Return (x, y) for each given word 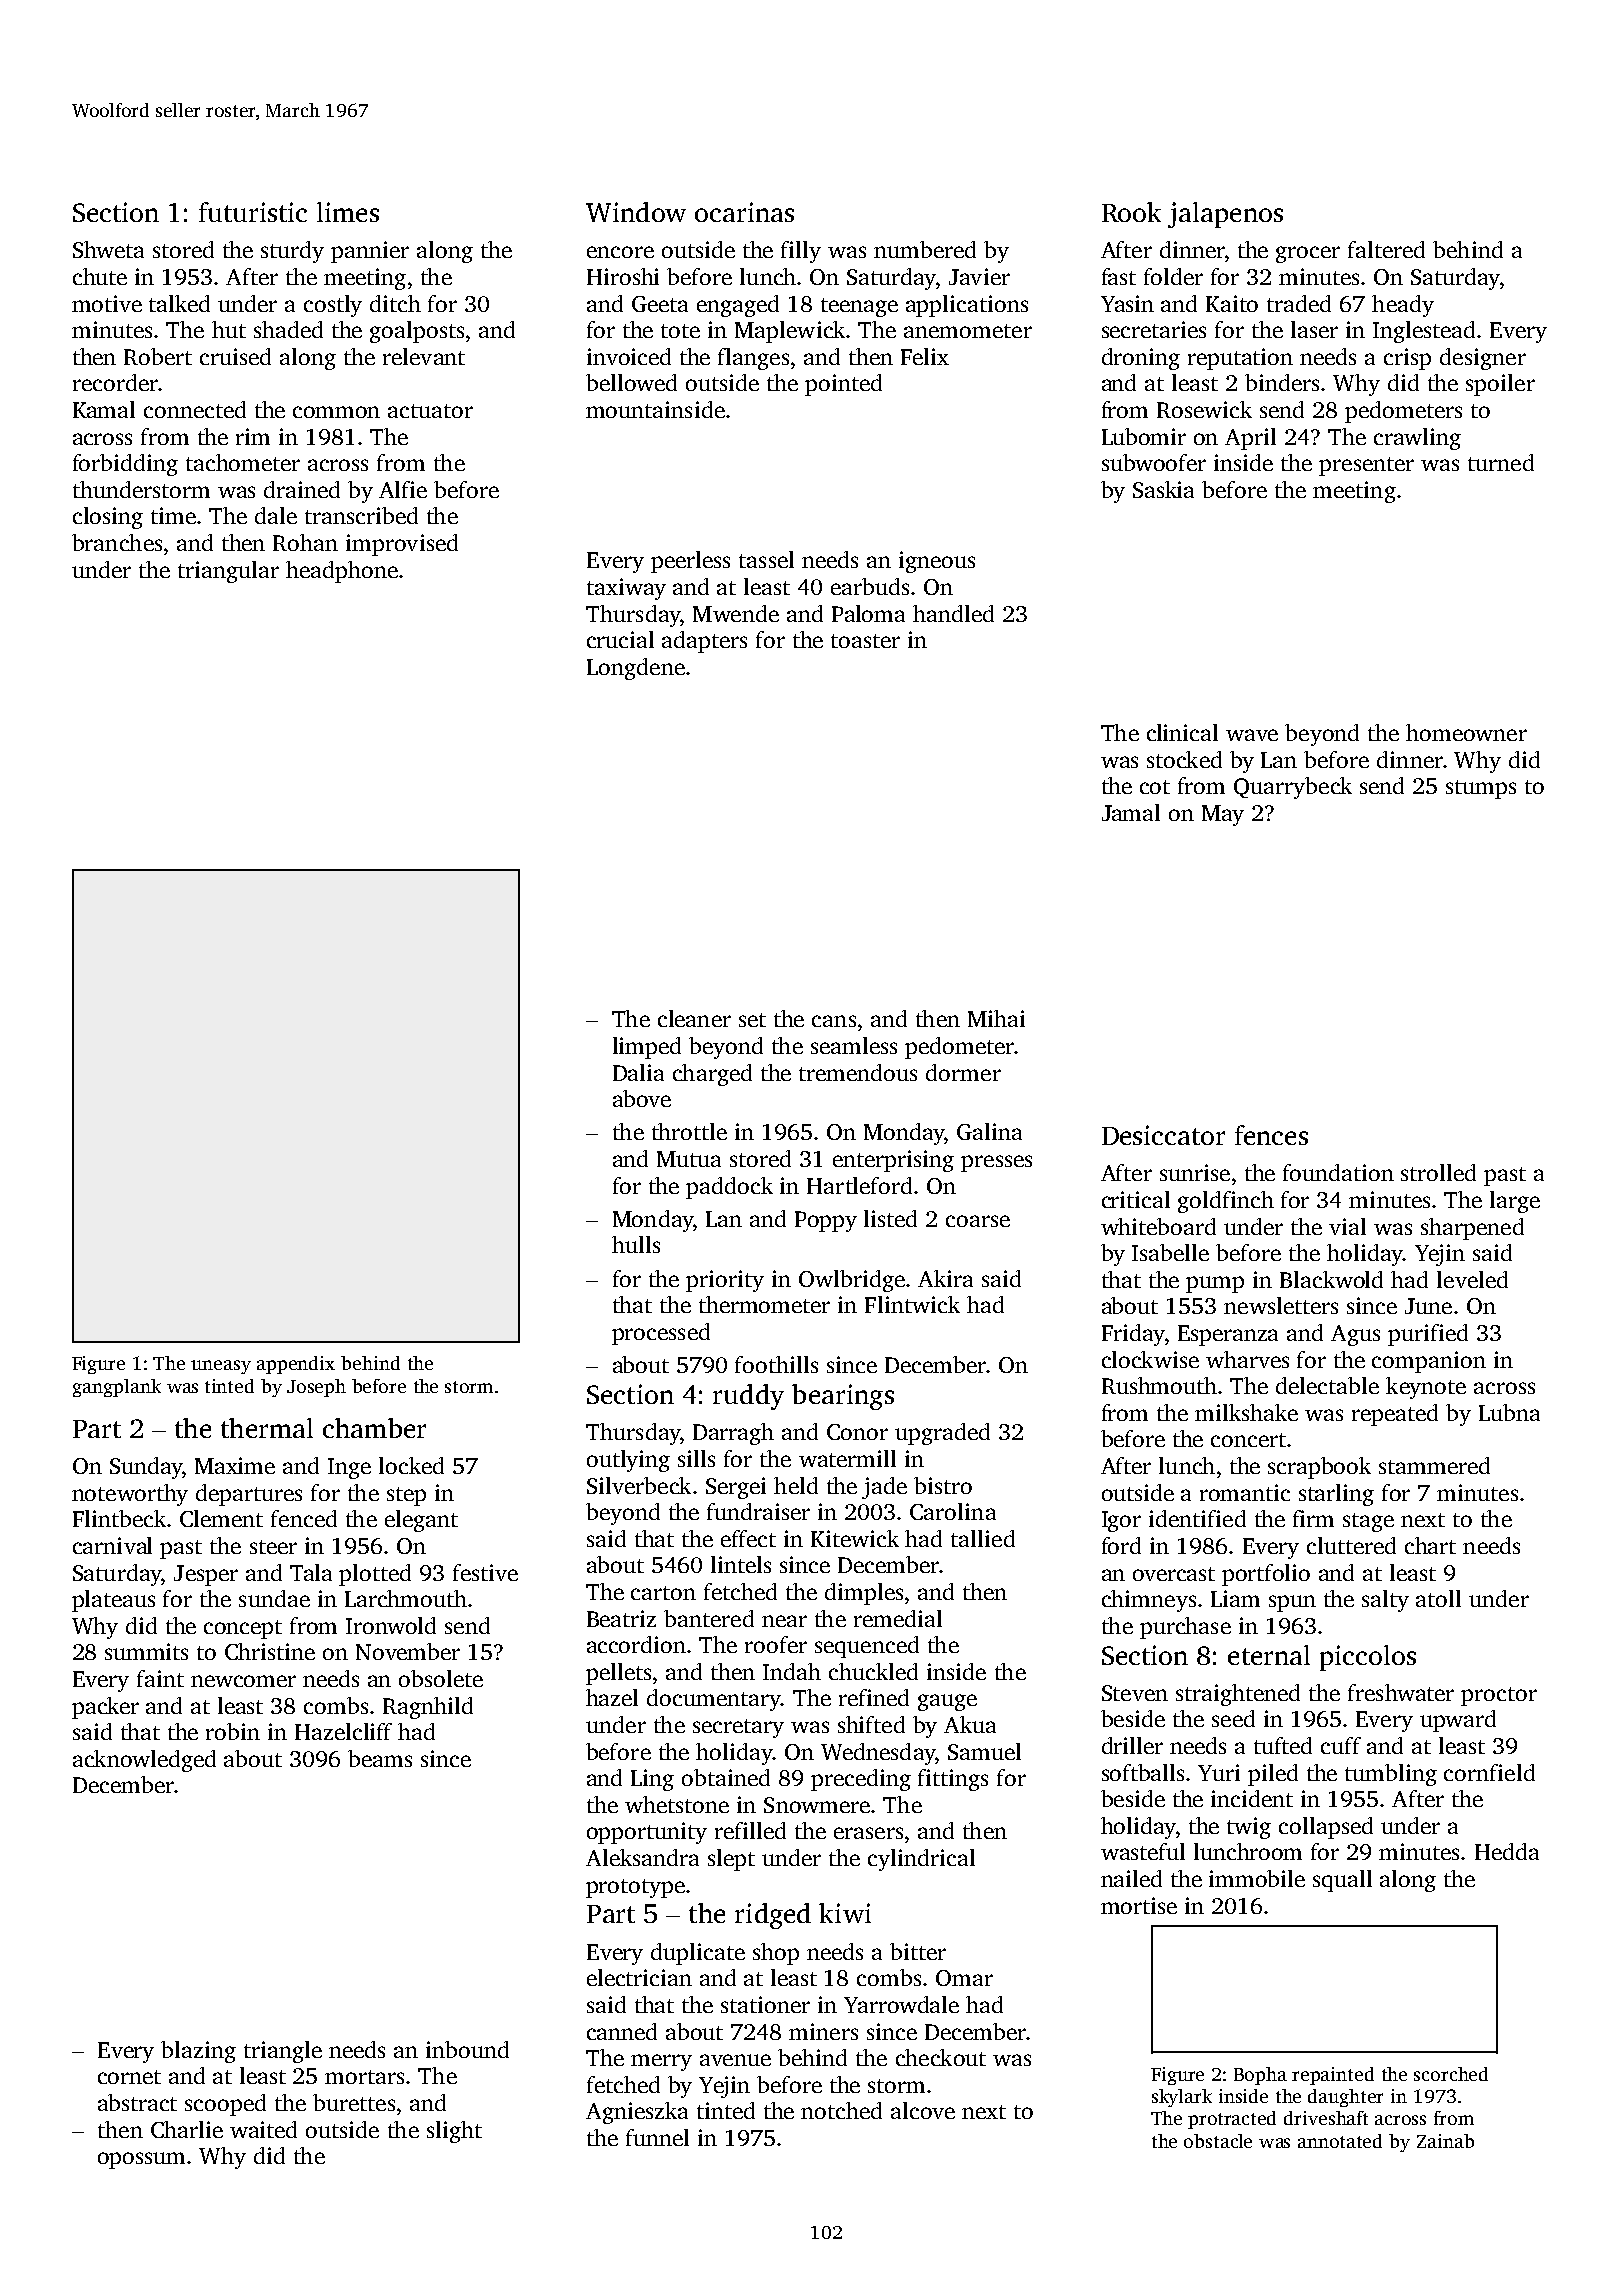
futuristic (253, 212)
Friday (1133, 1335)
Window (636, 212)
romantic (1245, 1492)
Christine (270, 1651)
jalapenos (1225, 215)
